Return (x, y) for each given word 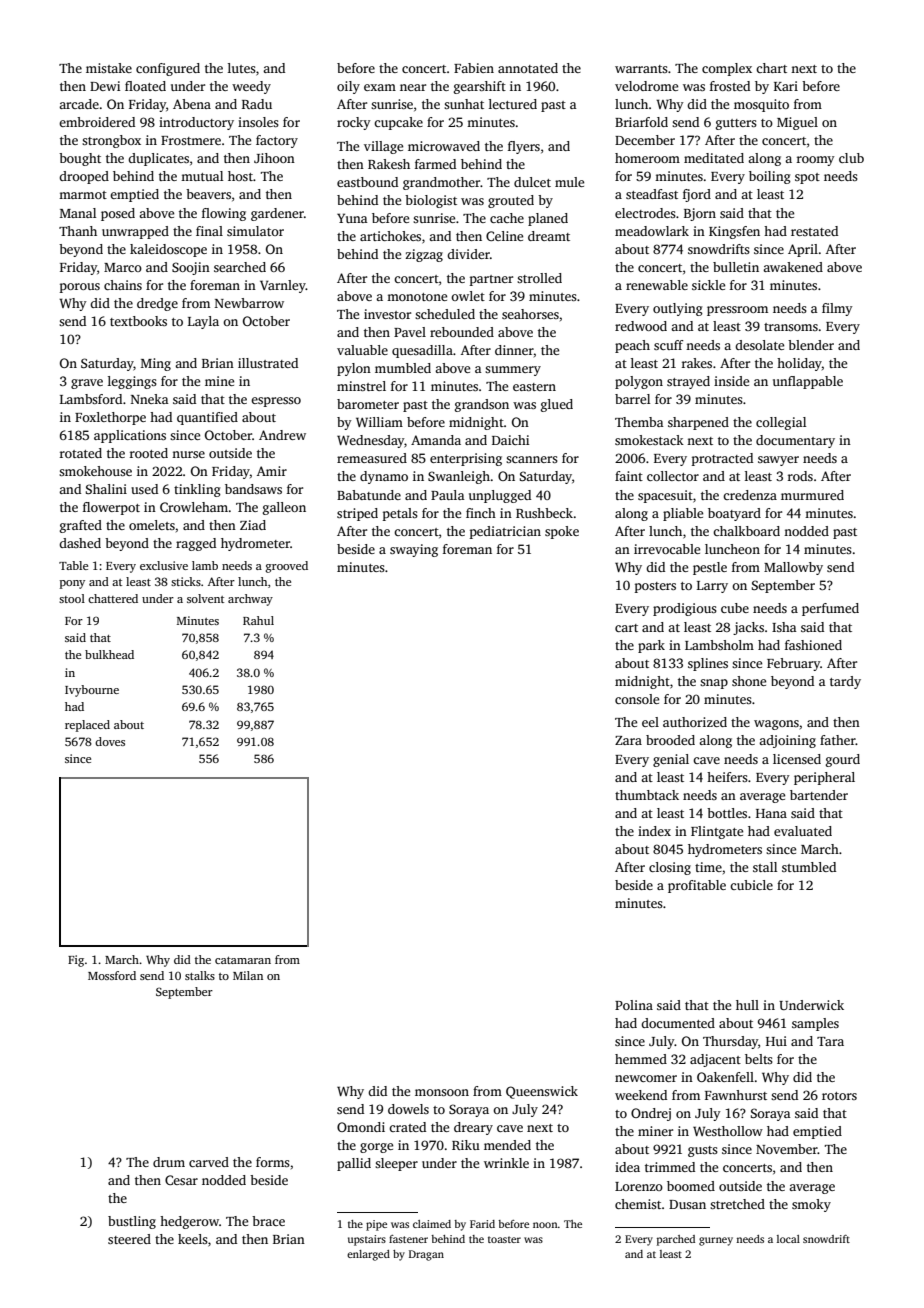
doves (110, 741)
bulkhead (109, 654)
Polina (634, 1005)
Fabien (474, 68)
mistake (109, 68)
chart (771, 68)
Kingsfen (734, 232)
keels (193, 1239)
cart (626, 628)
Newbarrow (249, 303)
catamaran (243, 960)
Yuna (352, 218)
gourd (843, 760)
